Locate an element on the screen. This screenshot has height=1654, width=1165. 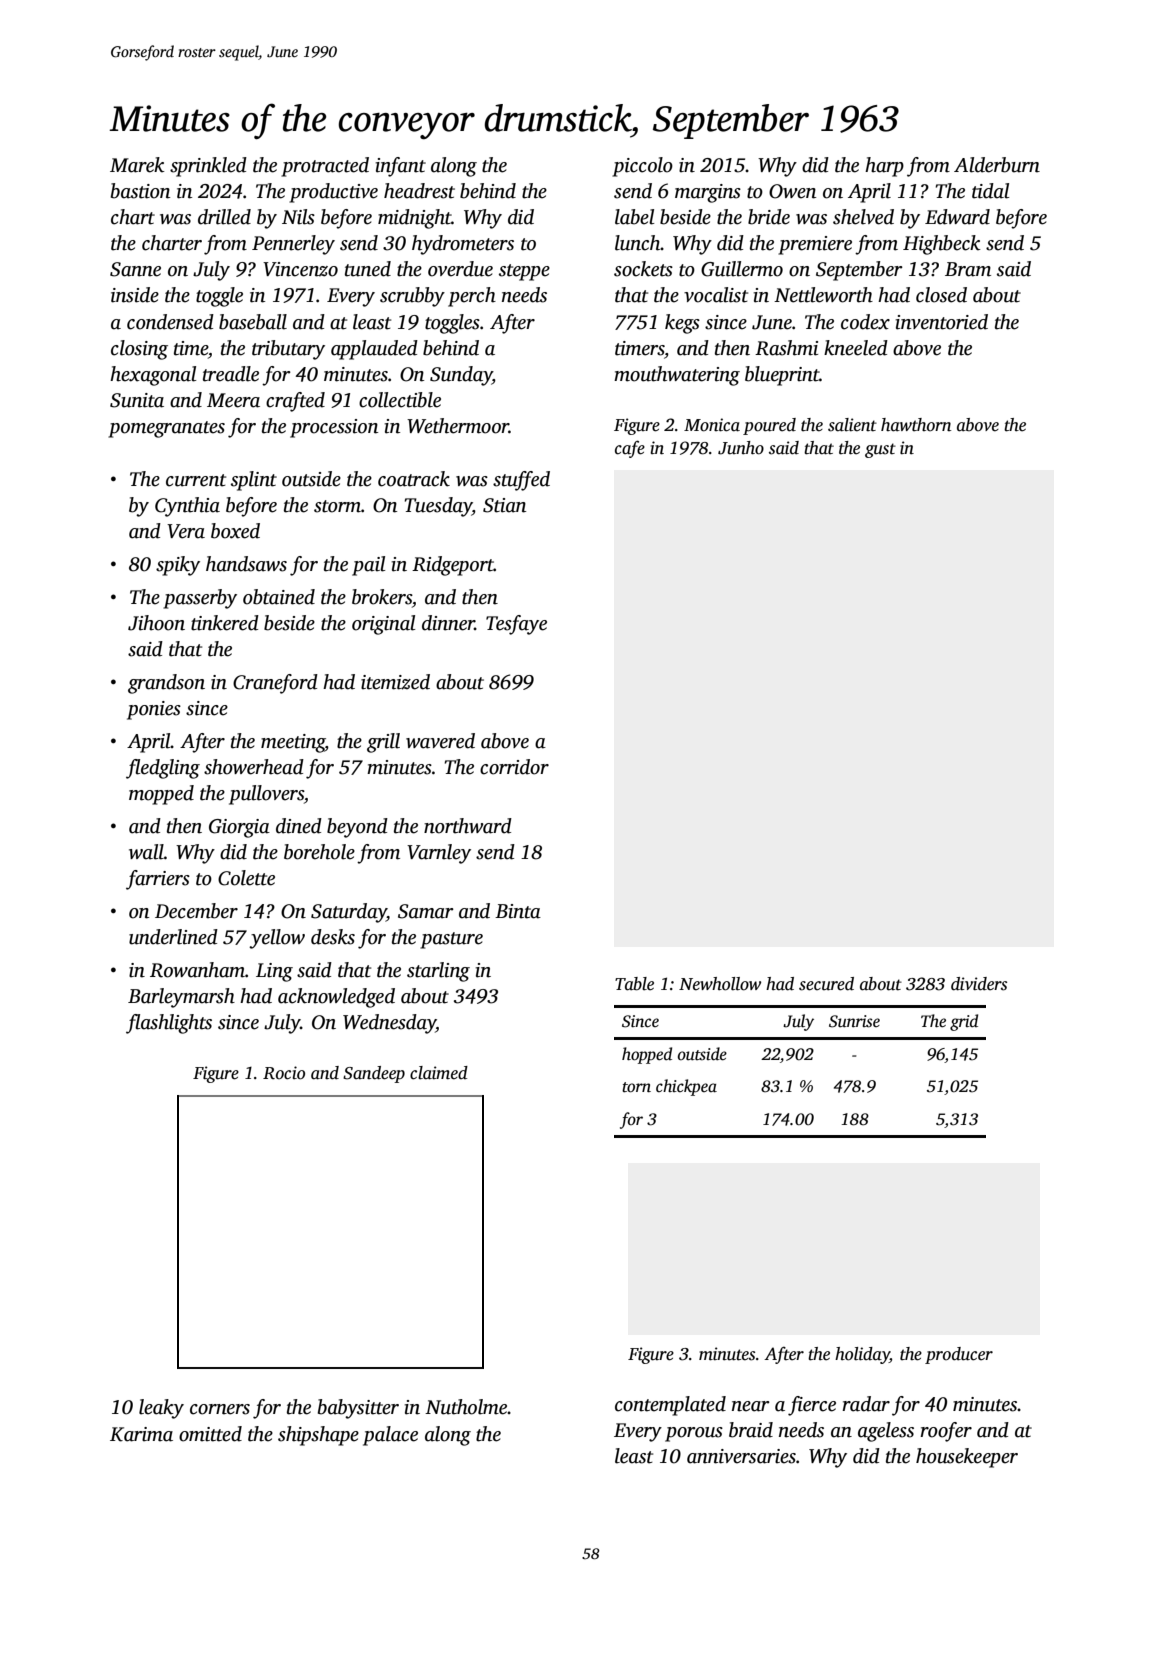
torn is located at coordinates (636, 1087).
